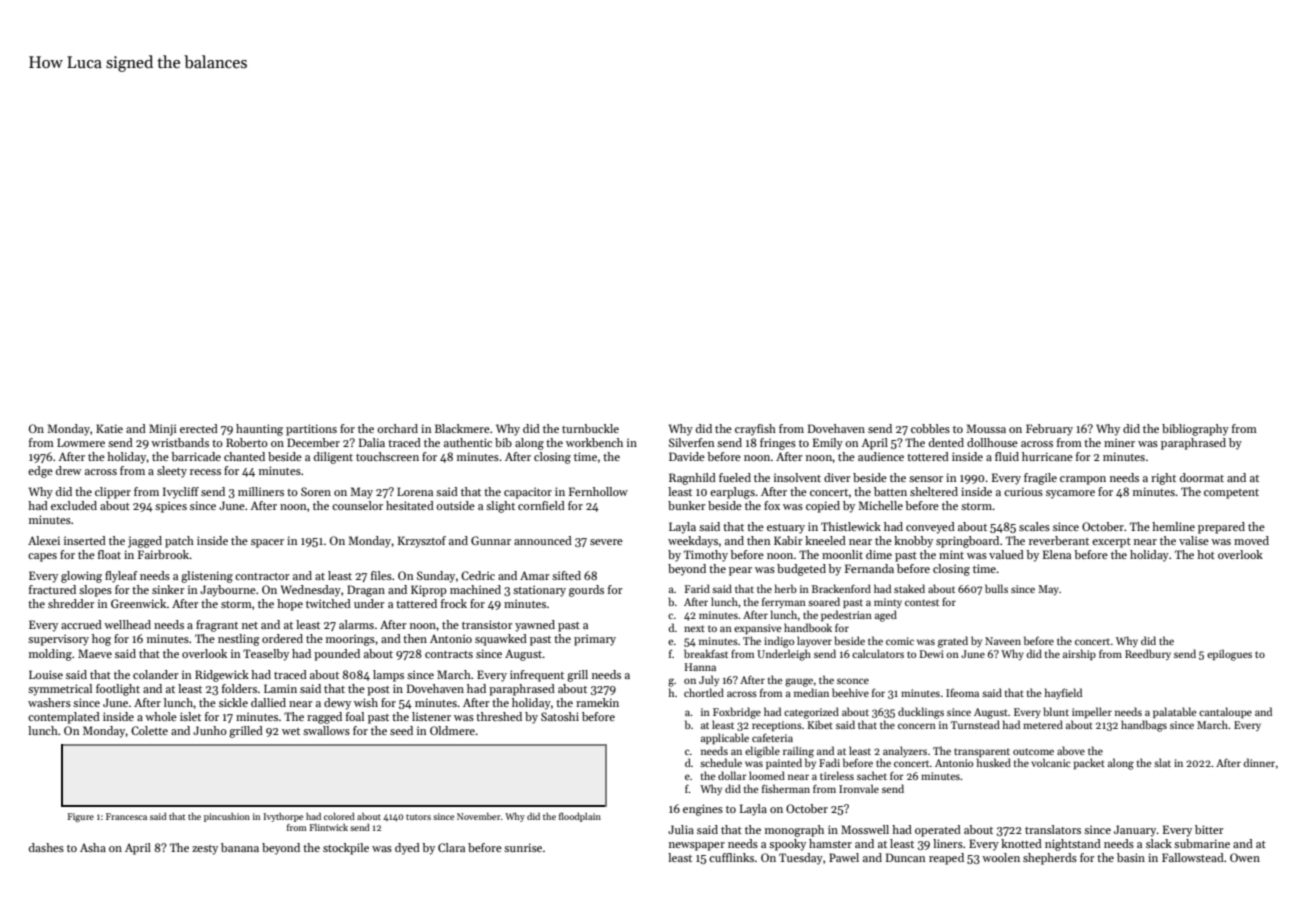 This document has width=1308, height=924. I want to click on Blackmere, so click(462, 428).
